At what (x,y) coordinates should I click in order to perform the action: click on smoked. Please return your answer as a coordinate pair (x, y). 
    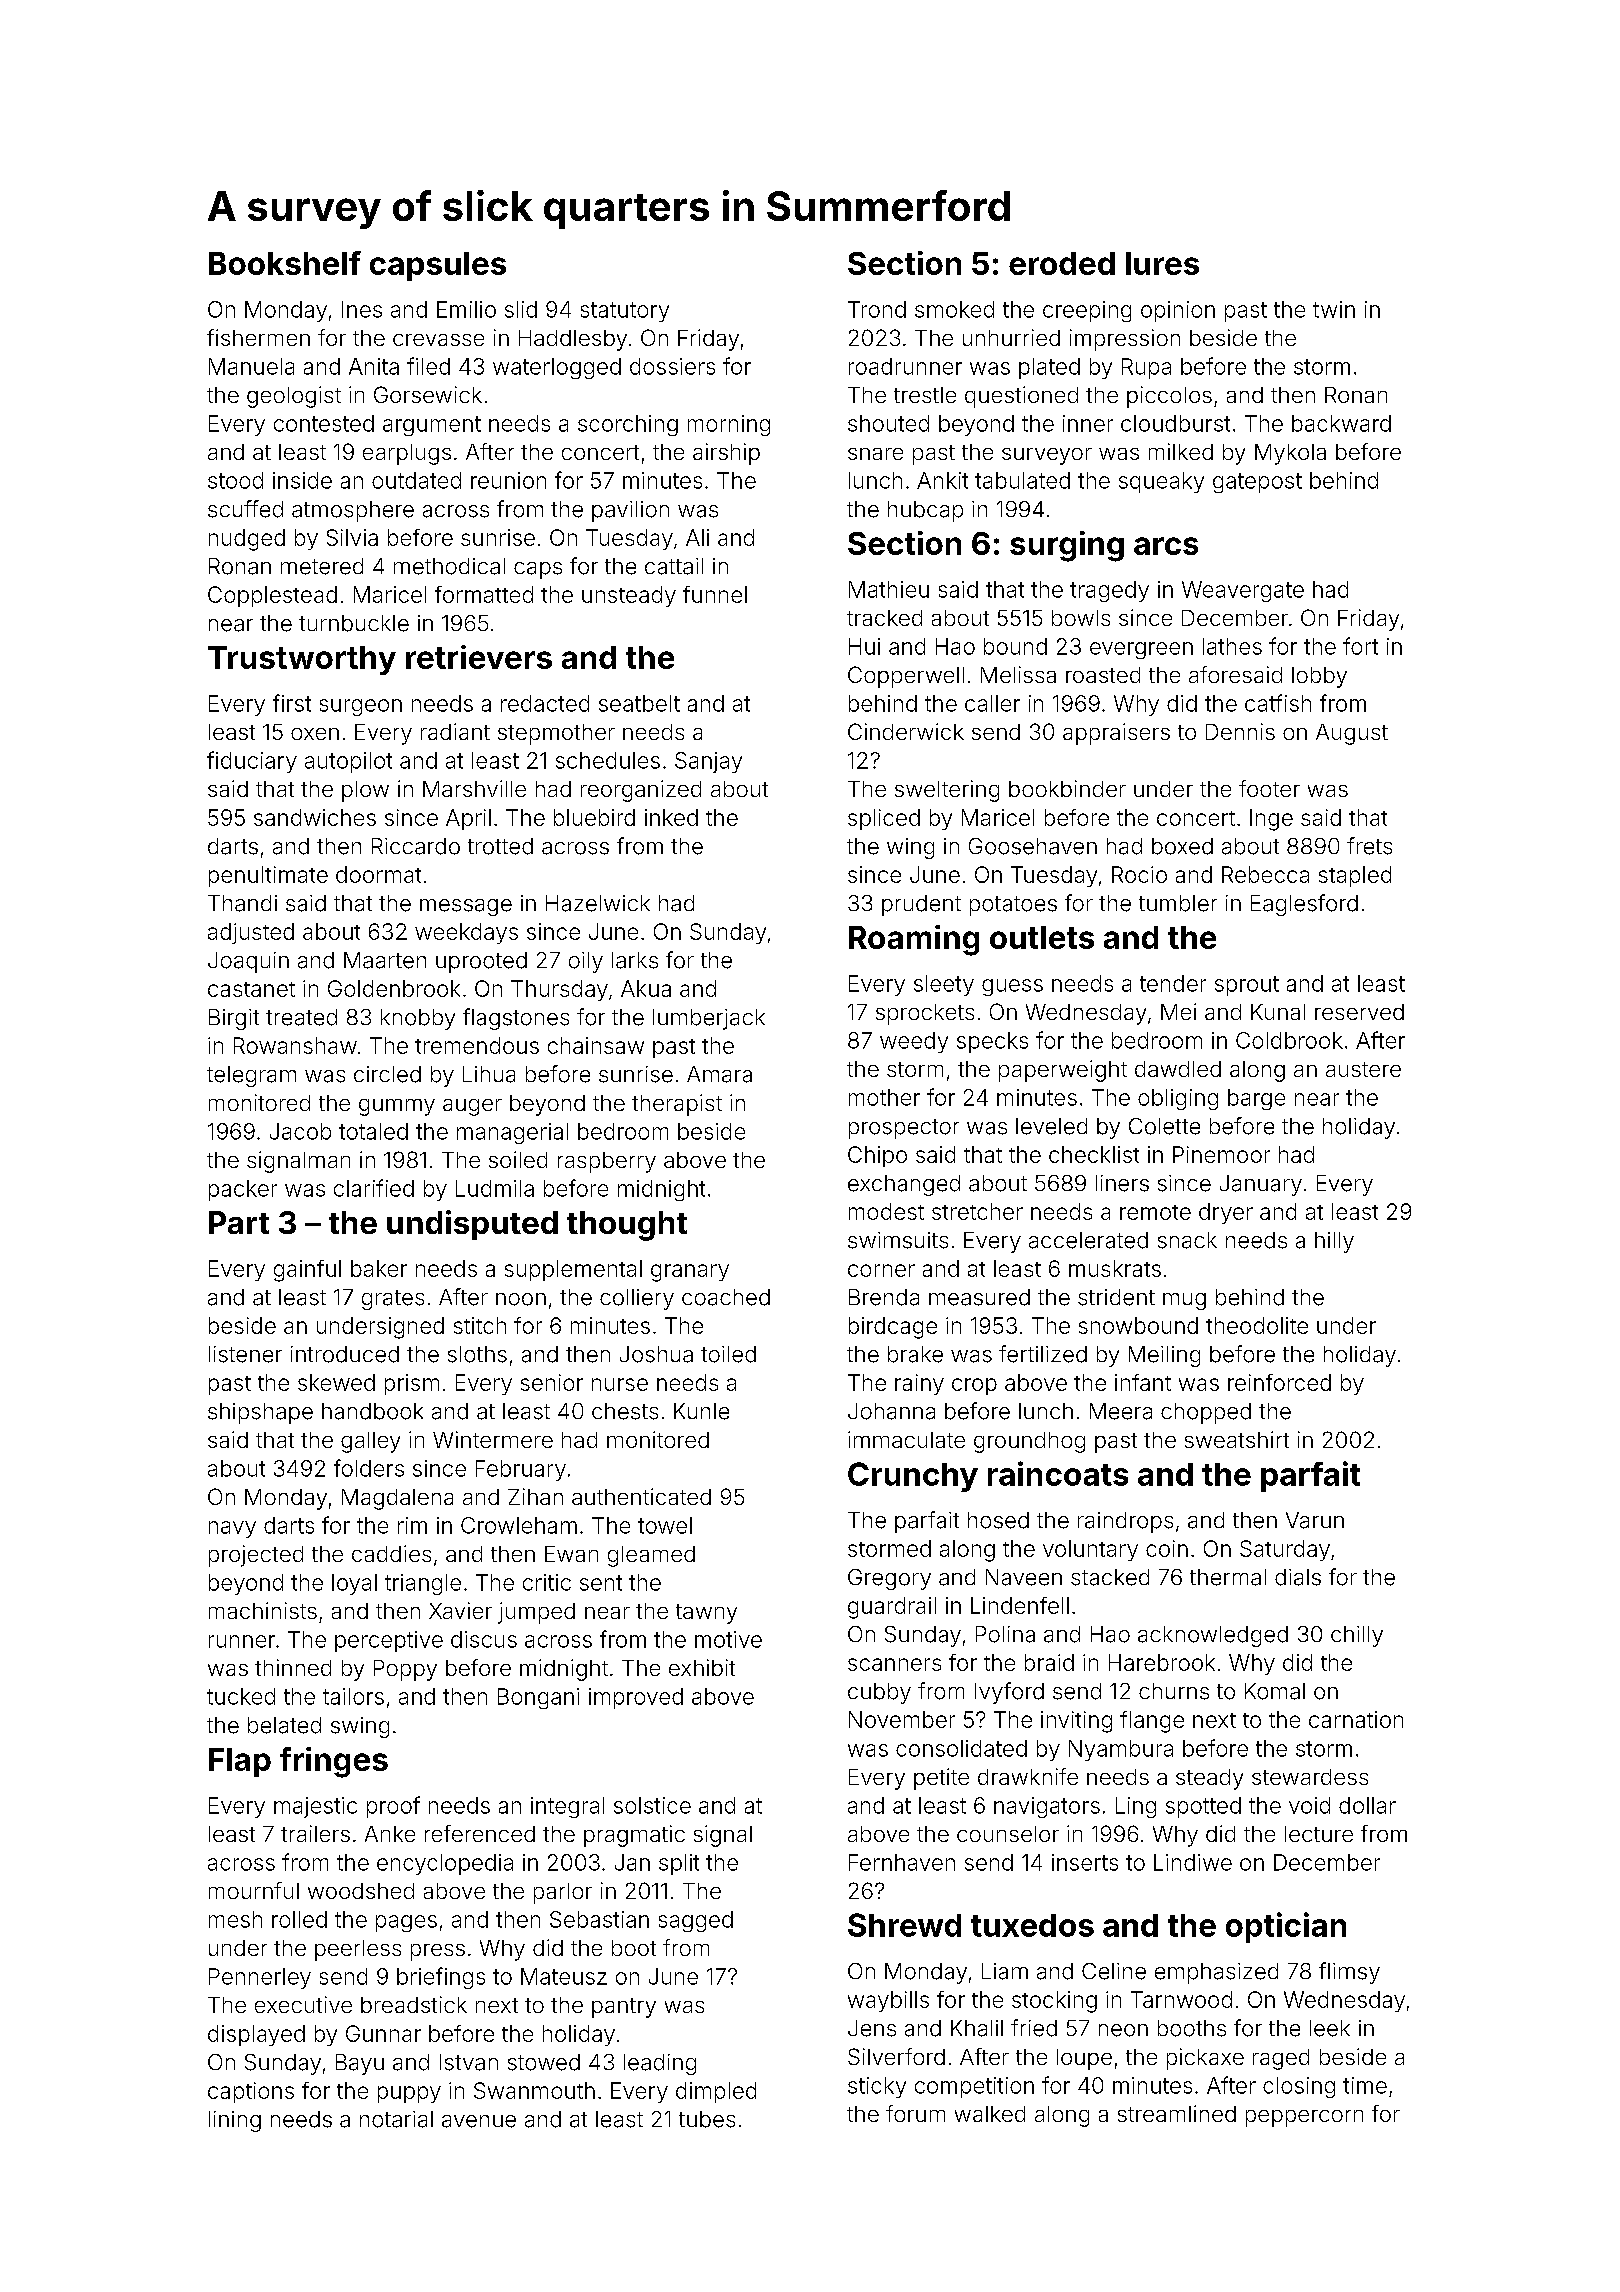
    Looking at the image, I should click on (954, 309).
